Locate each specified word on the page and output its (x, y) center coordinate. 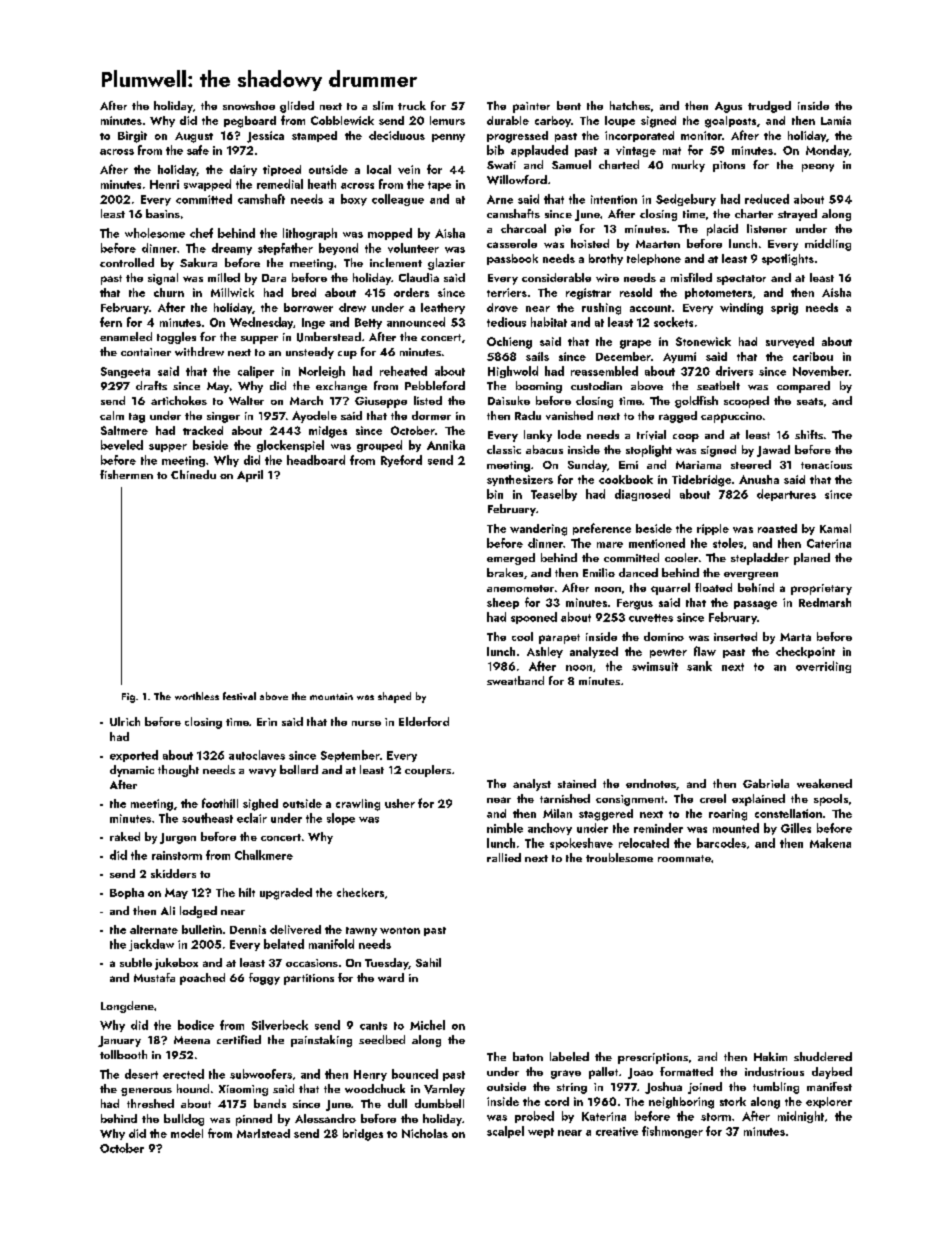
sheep (503, 603)
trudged (769, 107)
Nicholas (425, 1133)
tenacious (826, 465)
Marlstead (263, 1133)
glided (297, 107)
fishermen (126, 474)
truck (412, 105)
